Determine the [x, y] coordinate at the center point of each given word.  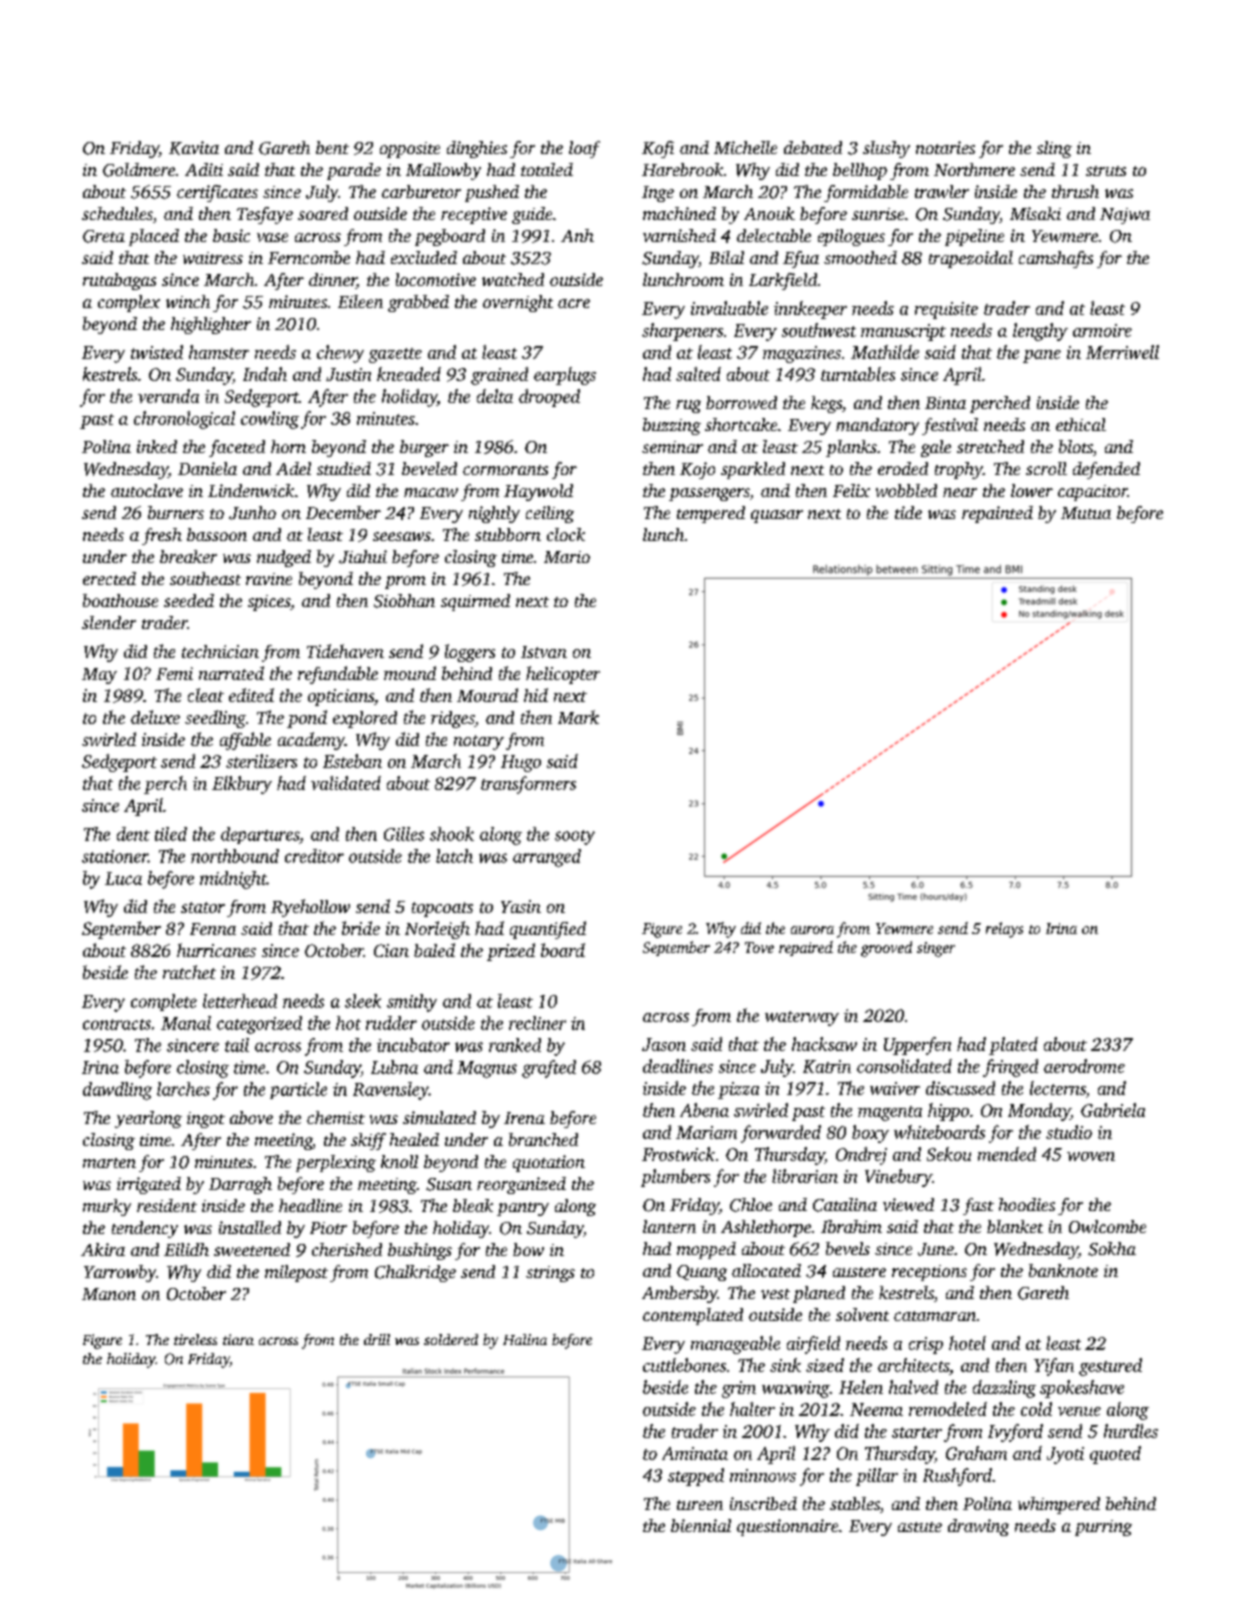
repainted [997, 514]
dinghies [477, 149]
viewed [908, 1204]
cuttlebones [684, 1365]
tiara [238, 1339]
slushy [886, 149]
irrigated [149, 1185]
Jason [664, 1044]
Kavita [194, 148]
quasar [777, 516]
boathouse [120, 600]
